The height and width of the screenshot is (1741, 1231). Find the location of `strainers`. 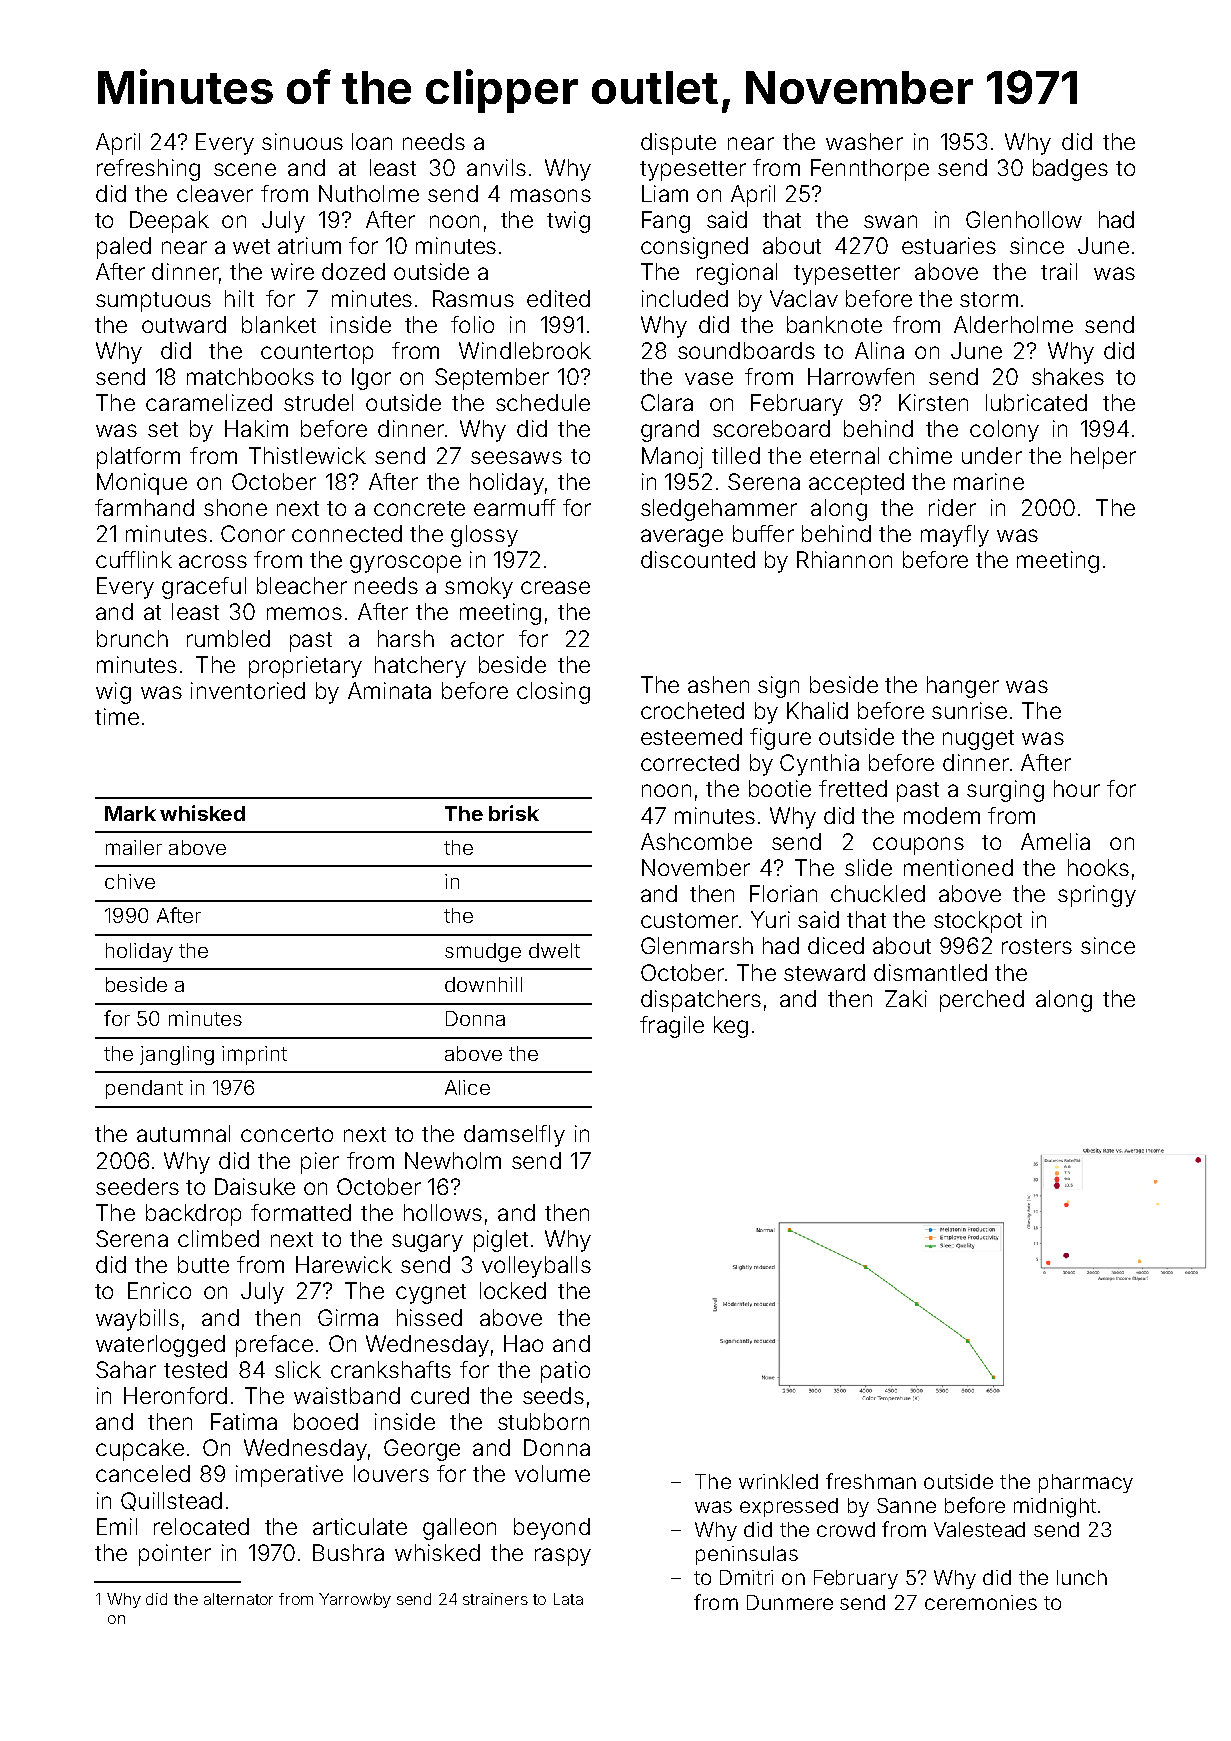

strainers is located at coordinates (495, 1599).
